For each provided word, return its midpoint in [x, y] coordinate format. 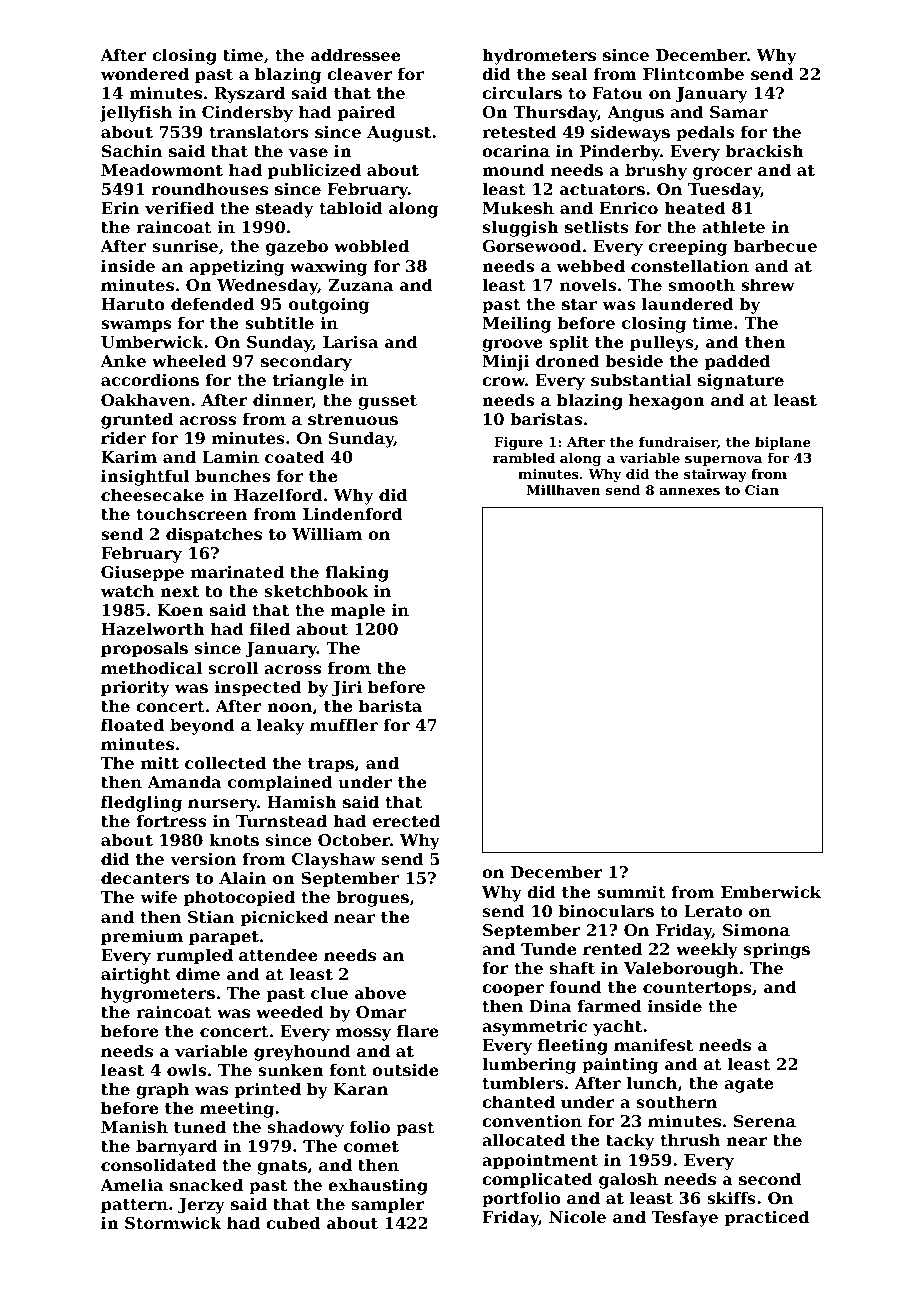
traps [331, 765]
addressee [356, 54]
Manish [134, 1126]
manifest [653, 1044]
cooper [513, 990]
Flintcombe [693, 73]
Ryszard [250, 94]
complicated [537, 1180]
